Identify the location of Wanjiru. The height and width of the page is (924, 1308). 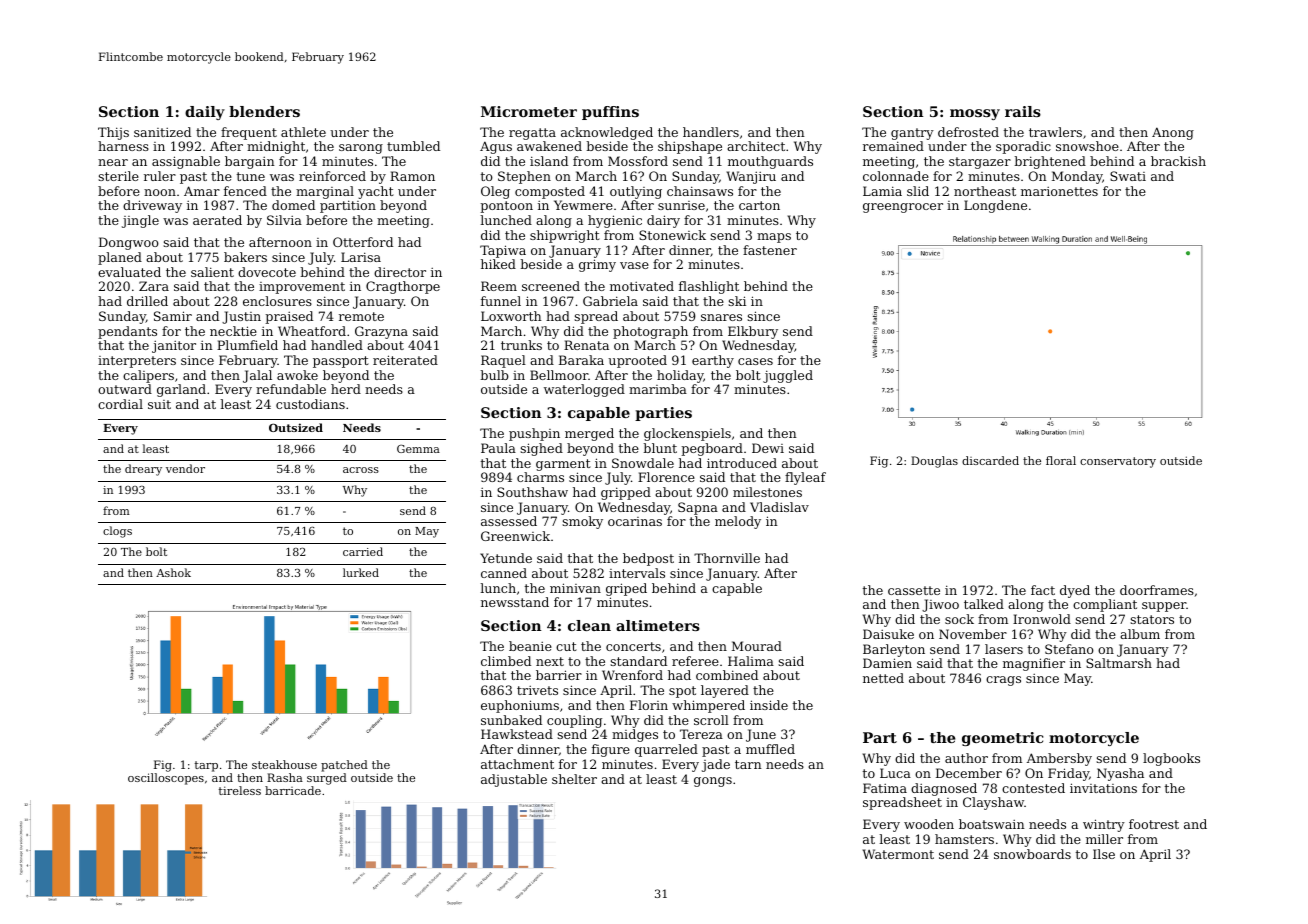
(751, 177).
